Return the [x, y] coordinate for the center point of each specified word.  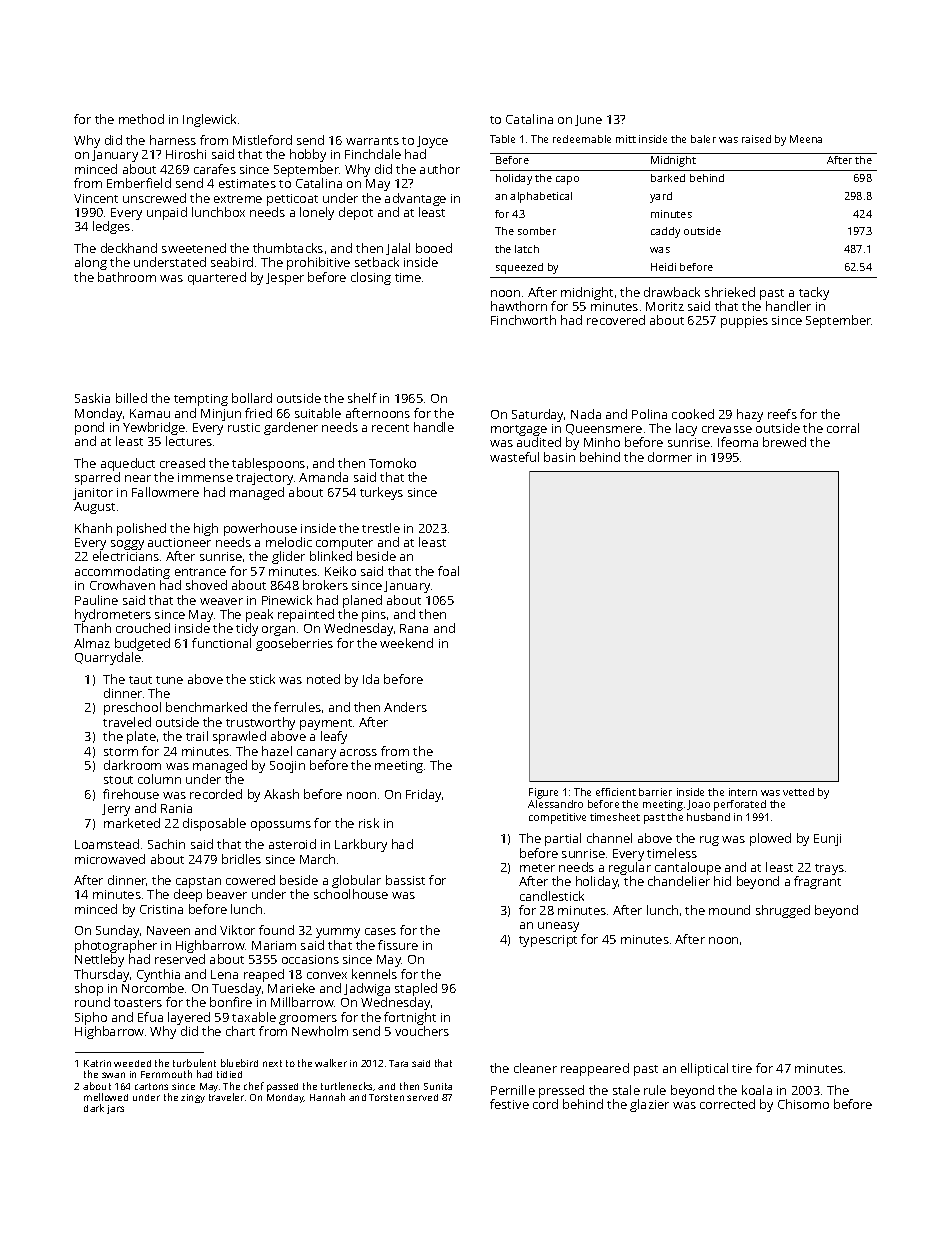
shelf [362, 398]
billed [131, 398]
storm [121, 752]
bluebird [239, 1063]
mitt [626, 139]
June [588, 120]
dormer [670, 457]
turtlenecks [347, 1086]
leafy [334, 737]
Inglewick [209, 120]
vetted [798, 792]
